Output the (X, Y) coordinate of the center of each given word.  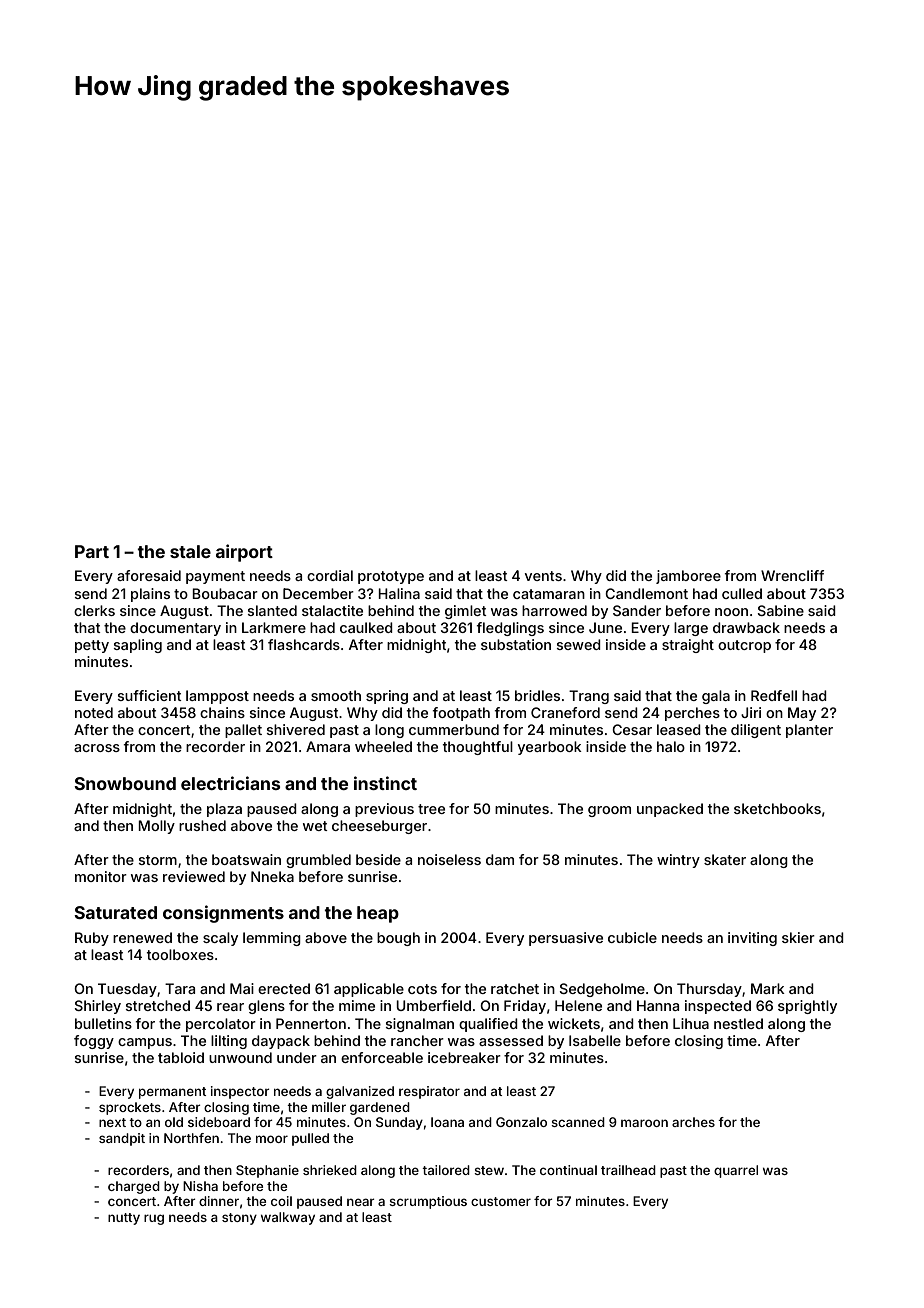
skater (725, 859)
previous (384, 810)
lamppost (217, 697)
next (112, 1122)
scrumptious (428, 1202)
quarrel (736, 1171)
